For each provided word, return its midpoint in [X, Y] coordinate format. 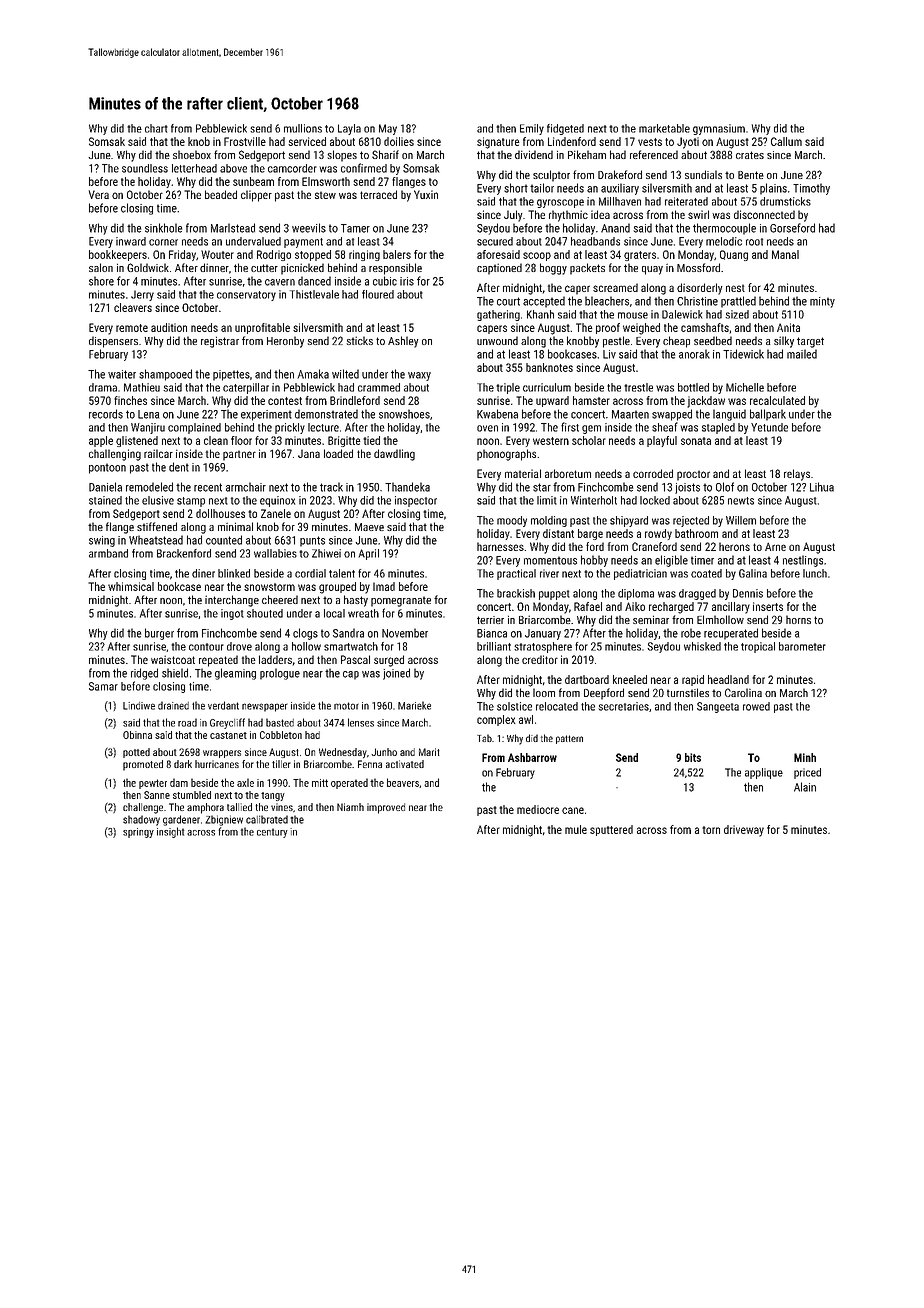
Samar [103, 686]
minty [822, 302]
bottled [693, 387]
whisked [702, 646]
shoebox [192, 154]
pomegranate [401, 601]
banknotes [549, 367]
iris [407, 281]
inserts [768, 606]
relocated [557, 706]
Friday [182, 255]
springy [138, 833]
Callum [786, 141]
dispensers [113, 342]
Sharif [385, 154]
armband [108, 553]
